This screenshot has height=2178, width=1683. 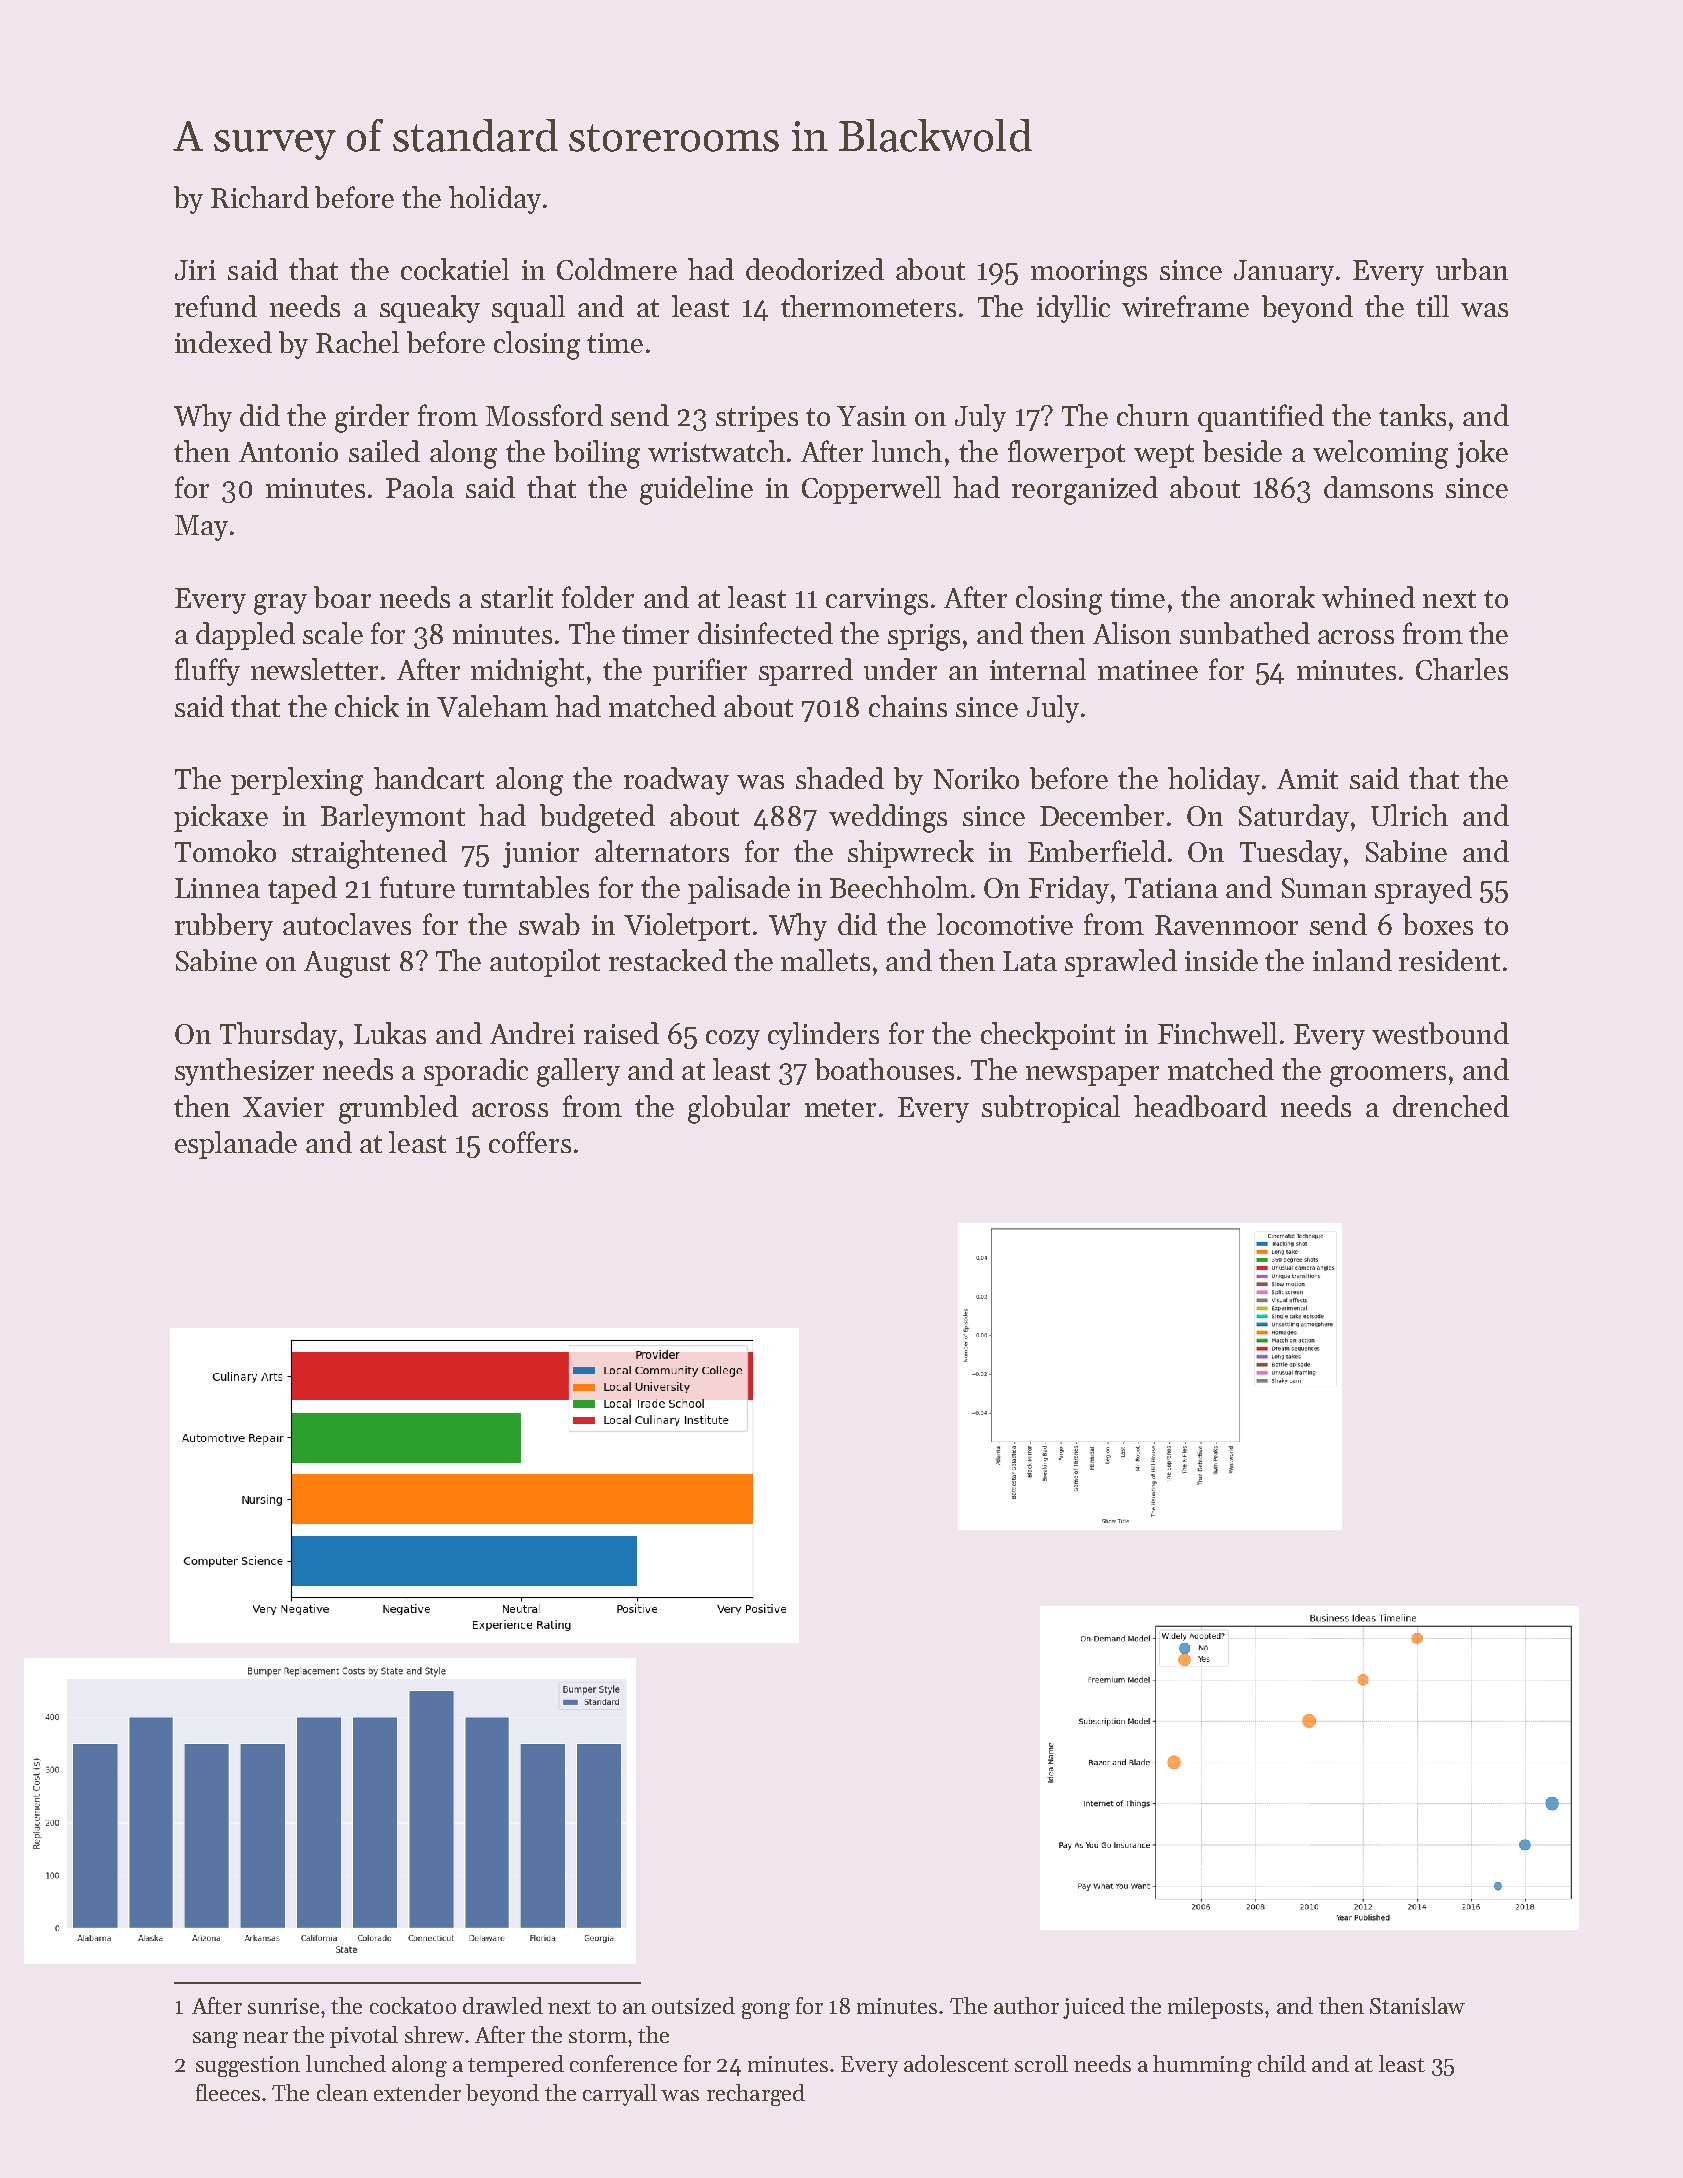 I want to click on sunrise, so click(x=283, y=2006).
